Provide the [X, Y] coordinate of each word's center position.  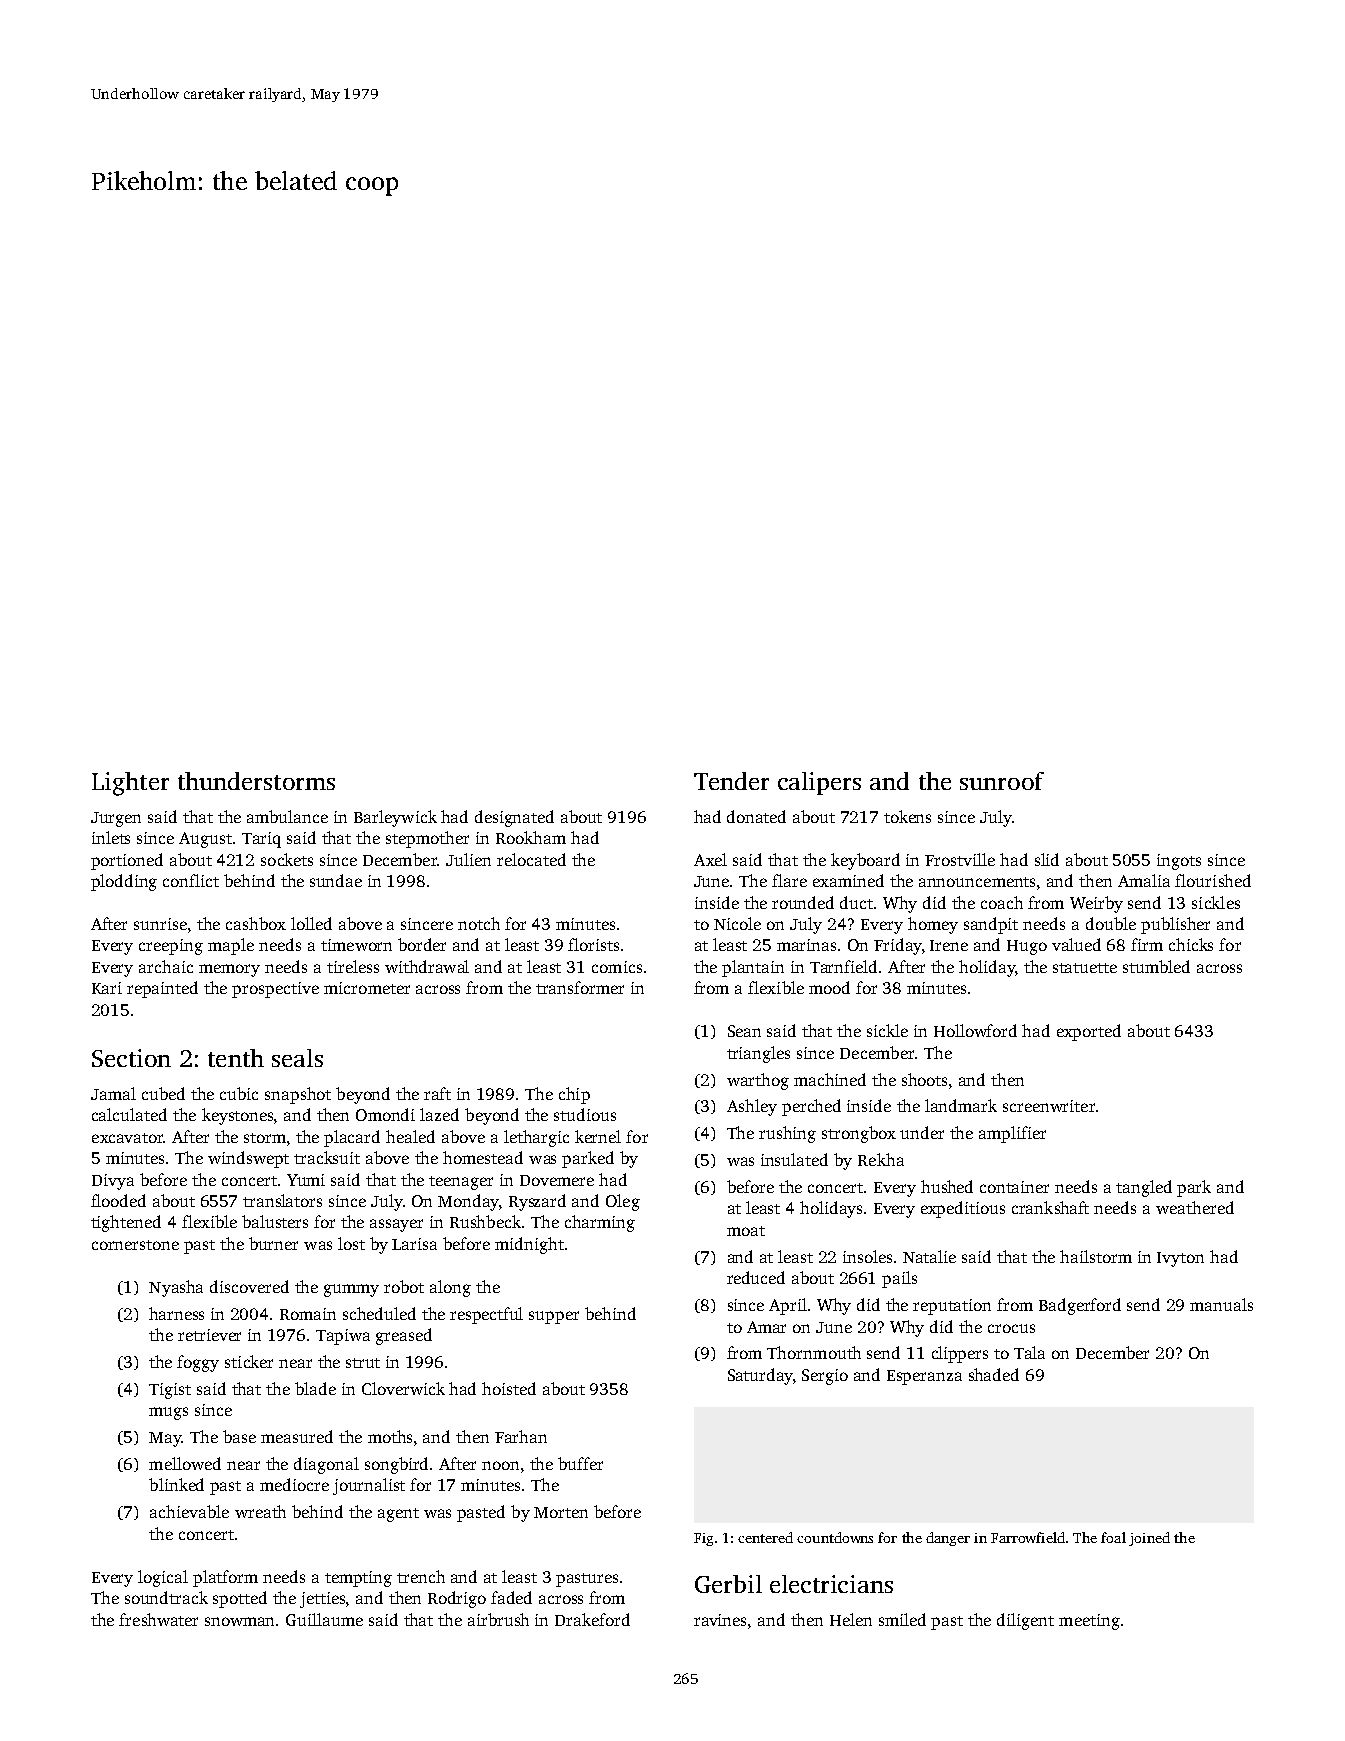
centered [765, 1537]
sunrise [160, 924]
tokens [907, 816]
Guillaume [324, 1619]
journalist [369, 1486]
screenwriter [1049, 1106]
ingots [1179, 862]
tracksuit [327, 1157]
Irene [949, 945]
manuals [1221, 1304]
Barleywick [395, 818]
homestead [483, 1157]
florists [593, 944]
